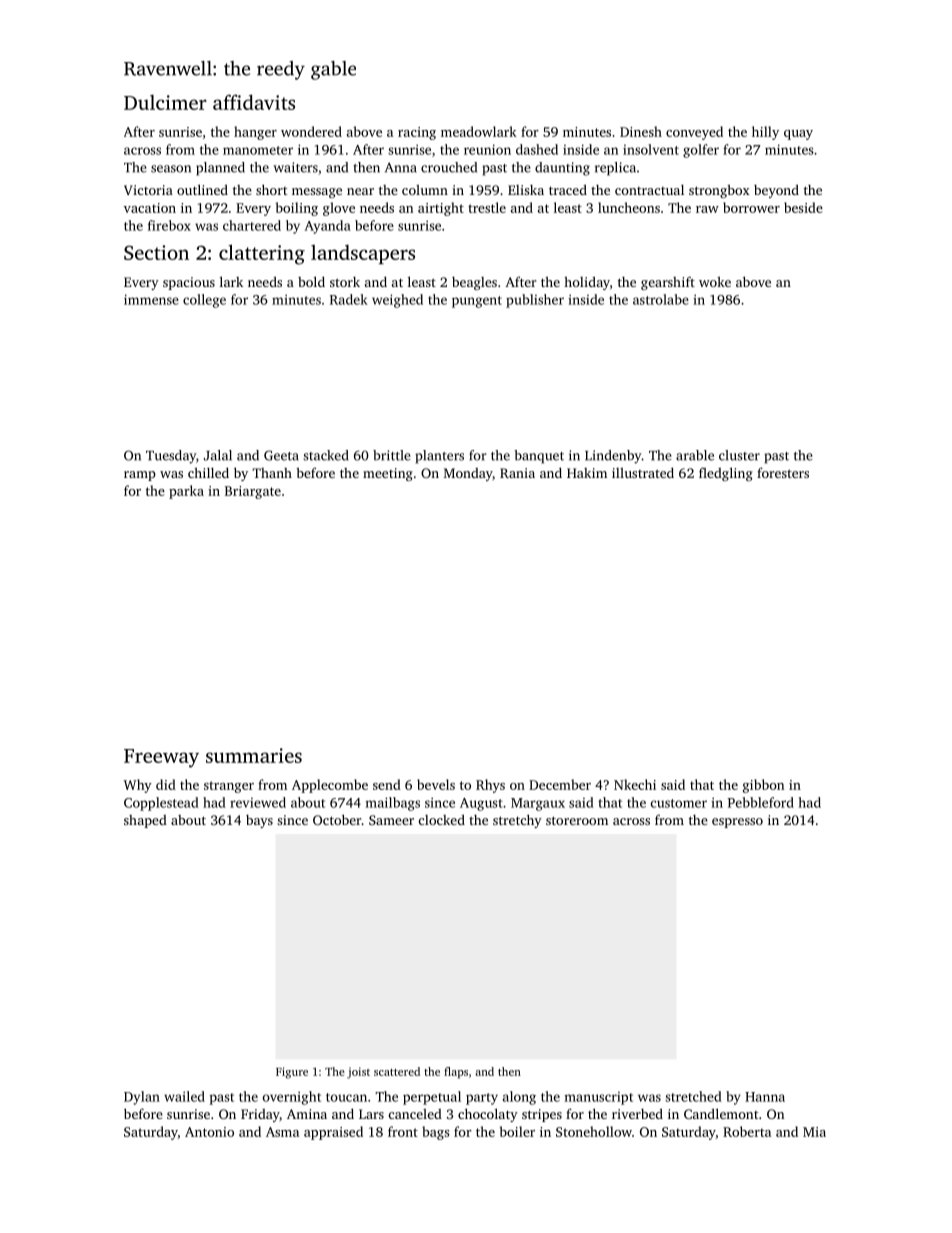 The width and height of the document is (952, 1233). Describe the element at coordinates (311, 281) in the document. I see `bold` at that location.
